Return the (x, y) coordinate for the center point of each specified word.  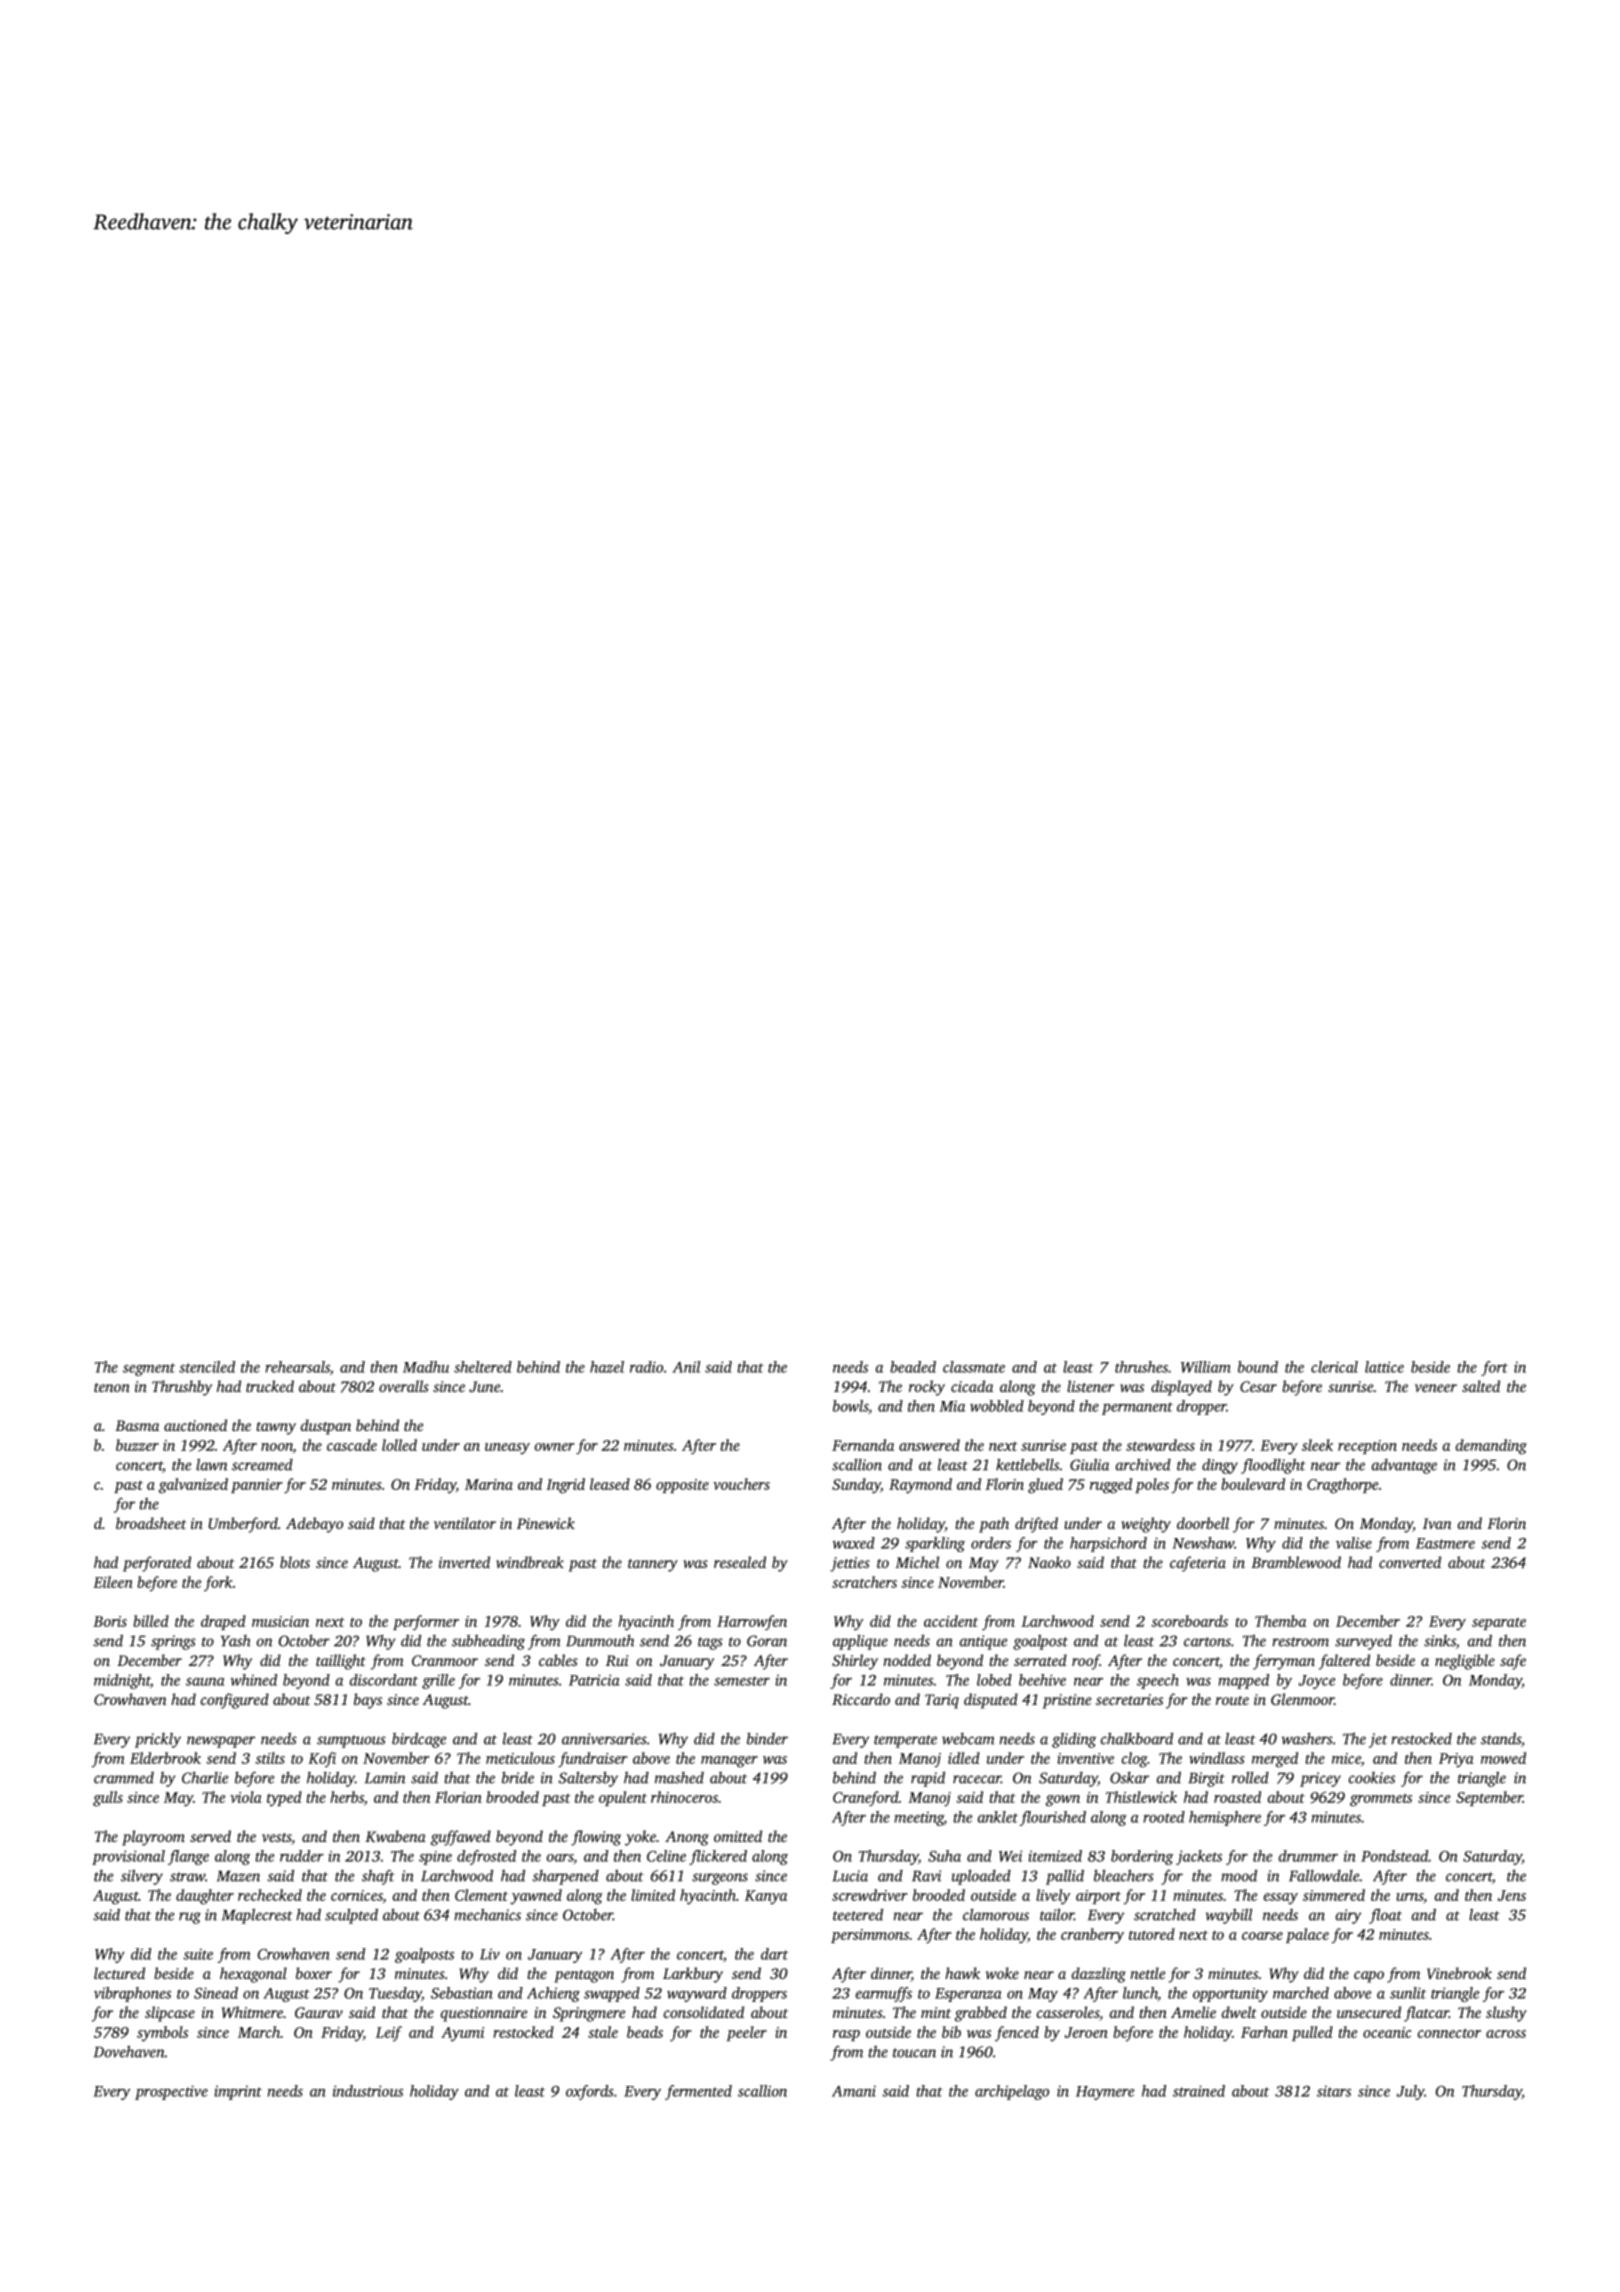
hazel (607, 1367)
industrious (368, 2091)
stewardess (1160, 1445)
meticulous (520, 1758)
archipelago (1012, 2092)
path (994, 1525)
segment (149, 1369)
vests (276, 1837)
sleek (1317, 1445)
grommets (1381, 1800)
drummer (1308, 1856)
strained (1199, 2091)
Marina (489, 1484)
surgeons (720, 1879)
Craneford (866, 1799)
